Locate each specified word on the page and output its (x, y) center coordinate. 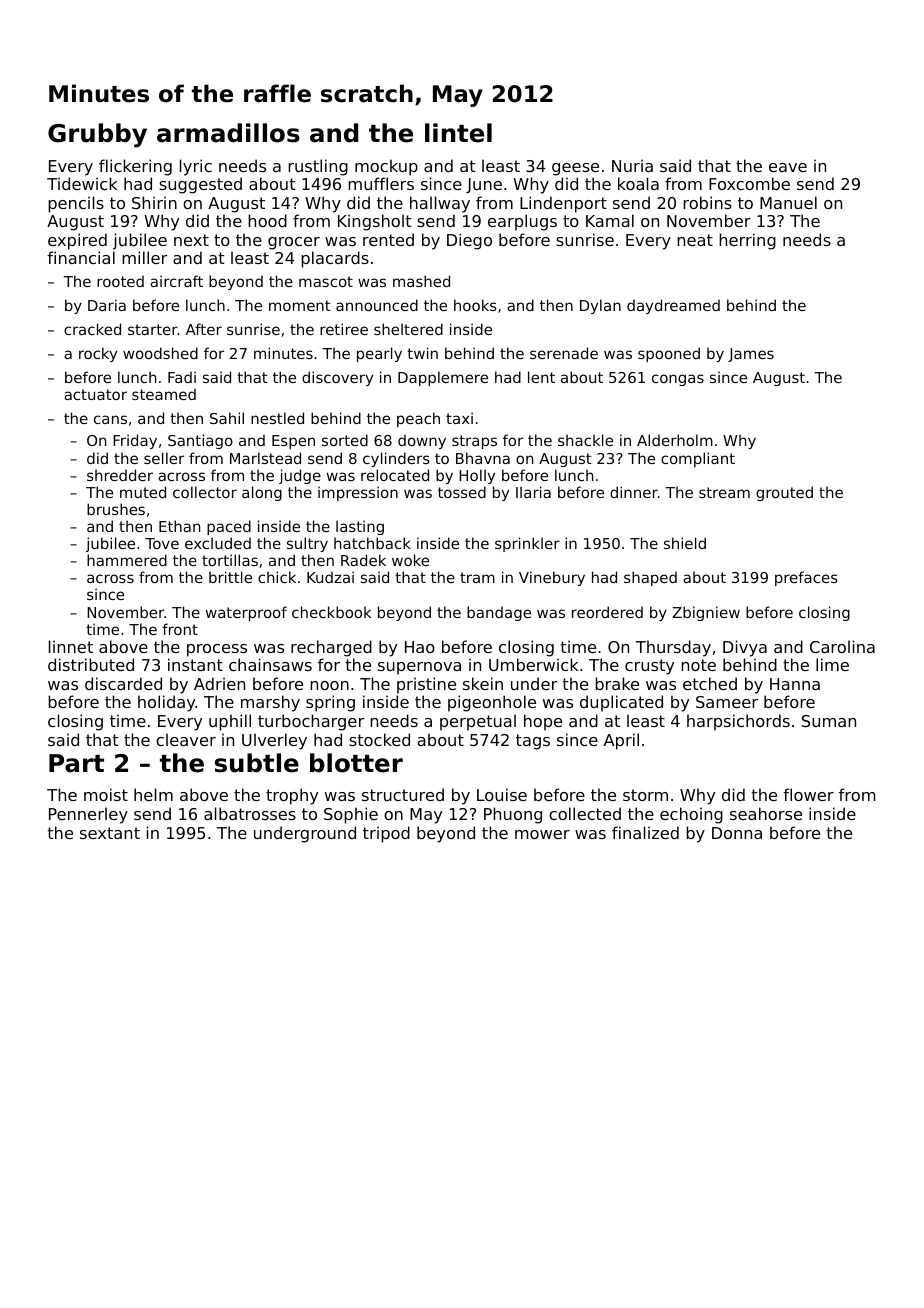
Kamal (610, 220)
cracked (92, 329)
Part (76, 763)
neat (695, 240)
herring (747, 241)
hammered (127, 560)
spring (330, 703)
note (698, 665)
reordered (607, 612)
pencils (76, 204)
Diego (469, 241)
